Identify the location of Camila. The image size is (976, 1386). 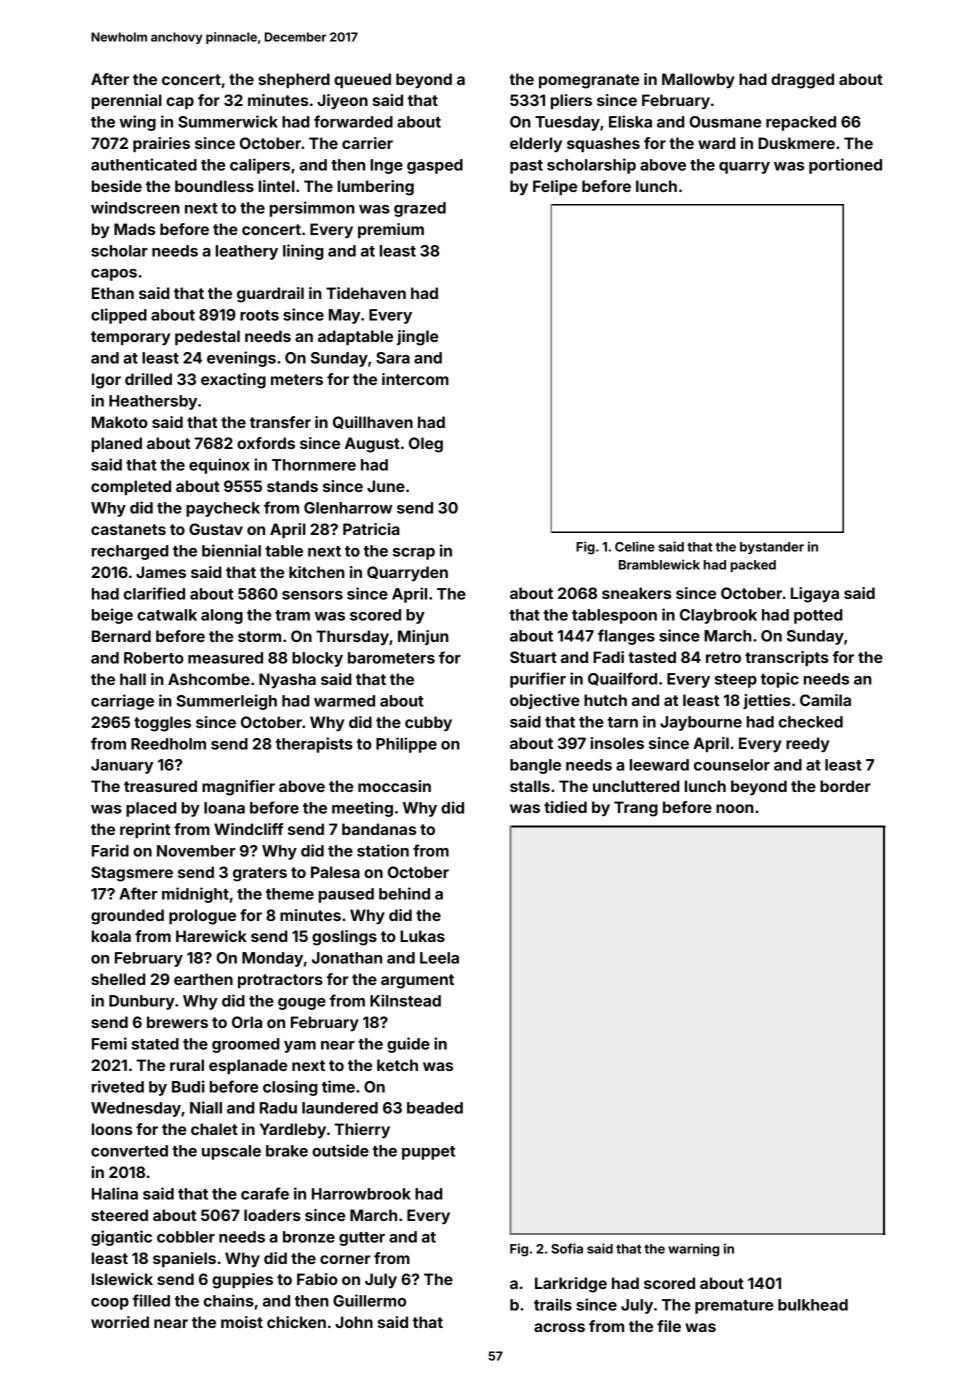
(825, 700).
